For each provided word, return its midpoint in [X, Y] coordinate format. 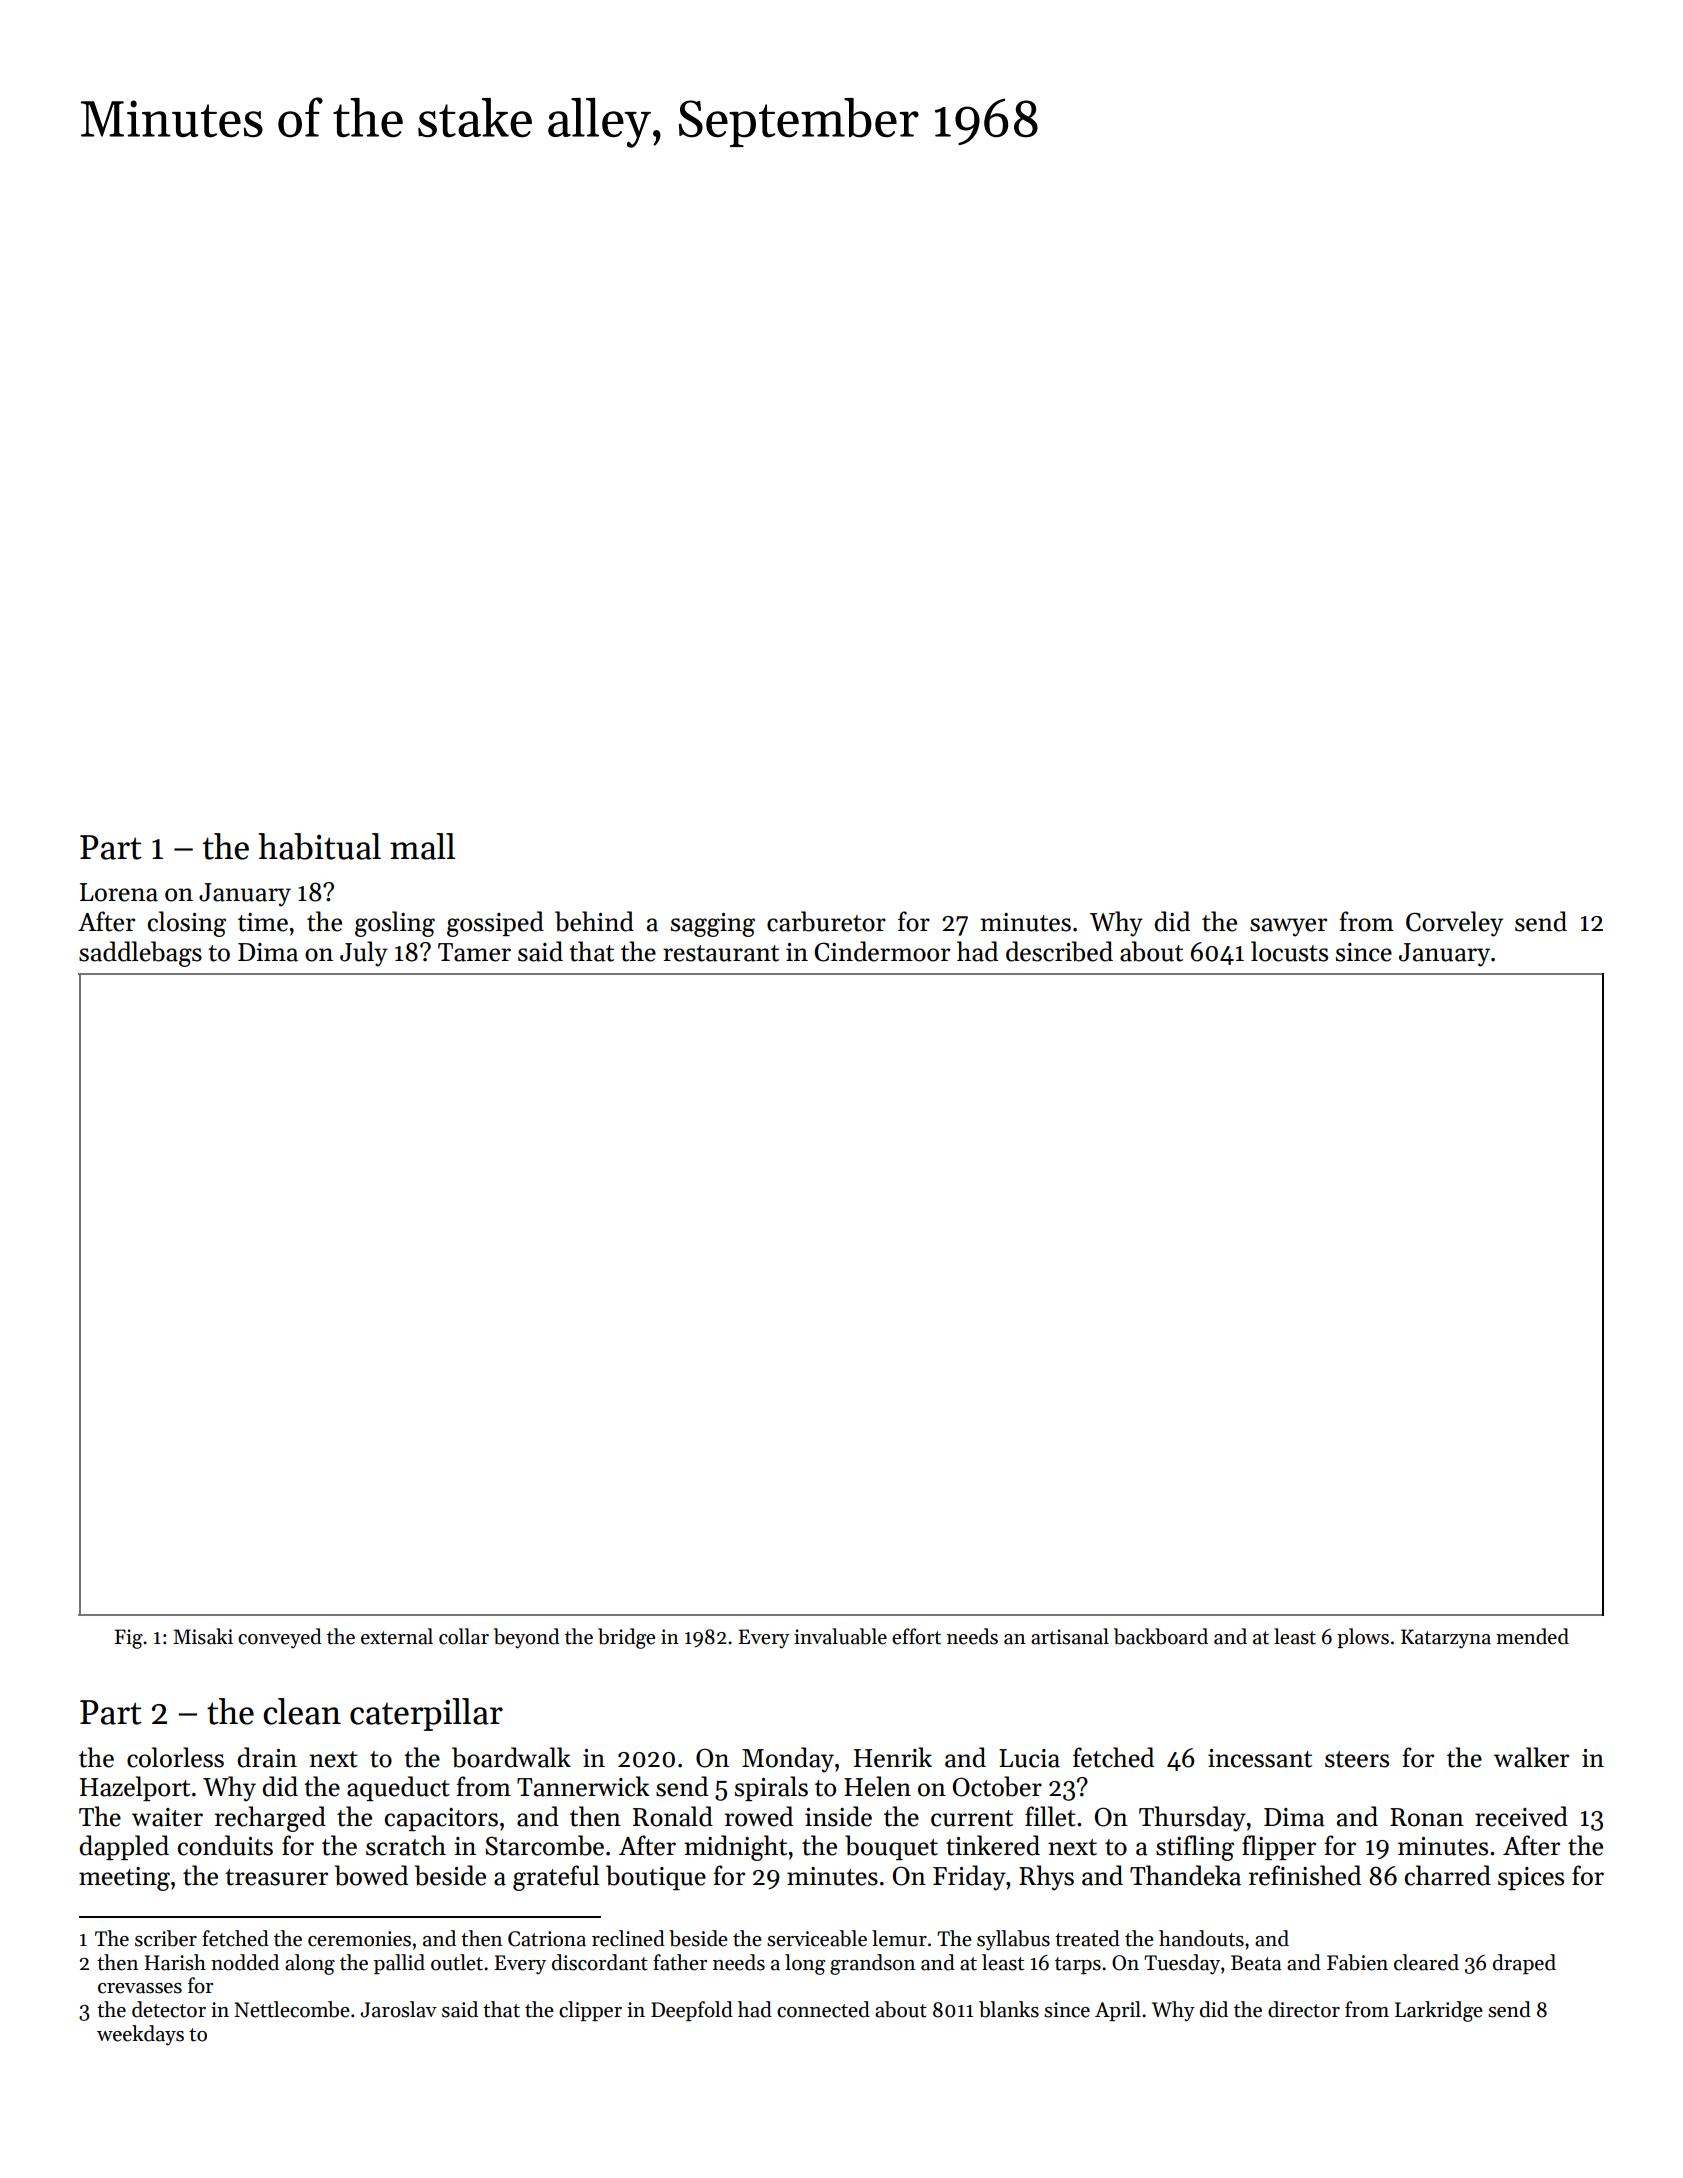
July [364, 954]
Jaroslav [398, 2009]
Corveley [1454, 924]
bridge [626, 1638]
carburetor [826, 921]
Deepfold [692, 2011]
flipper [1279, 1847]
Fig [128, 1639]
